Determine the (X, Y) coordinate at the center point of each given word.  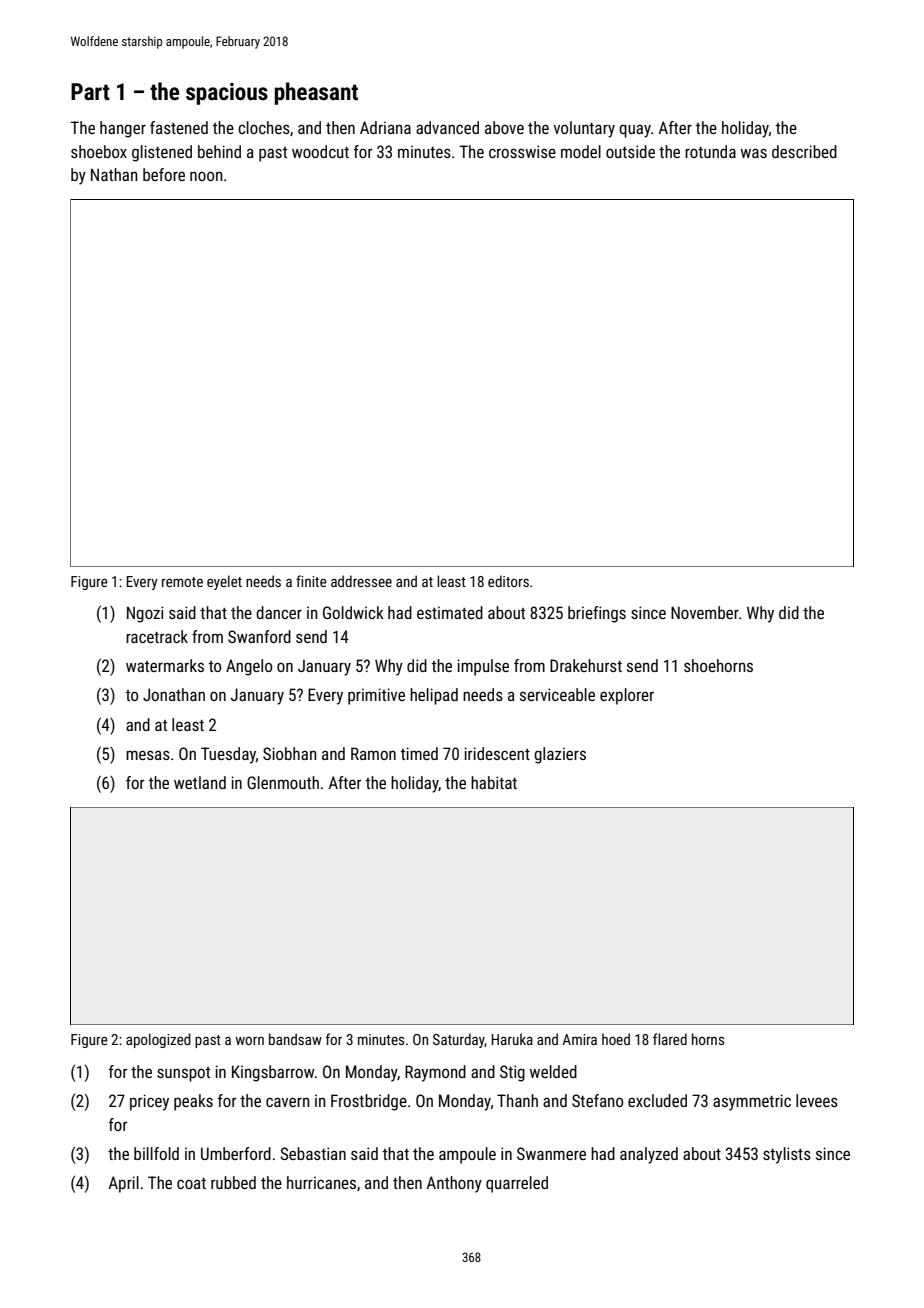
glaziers (560, 755)
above (504, 127)
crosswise (522, 151)
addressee (361, 581)
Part (90, 92)
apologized (158, 1040)
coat (191, 1183)
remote (182, 582)
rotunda (710, 151)
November (705, 612)
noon (206, 176)
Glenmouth (283, 782)
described (804, 151)
